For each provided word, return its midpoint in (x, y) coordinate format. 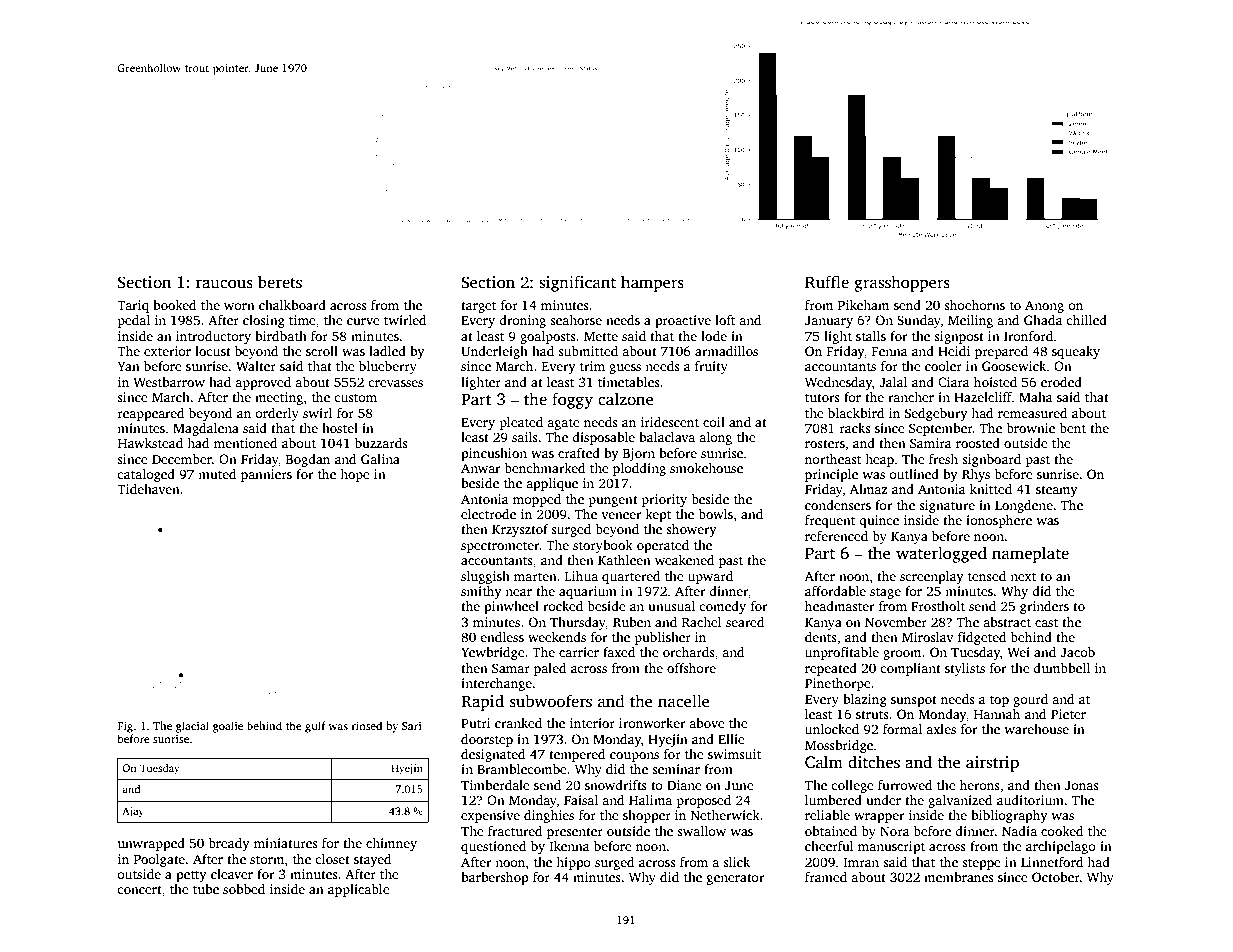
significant (577, 283)
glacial (192, 727)
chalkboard (292, 305)
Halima (650, 800)
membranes (959, 877)
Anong (1044, 306)
